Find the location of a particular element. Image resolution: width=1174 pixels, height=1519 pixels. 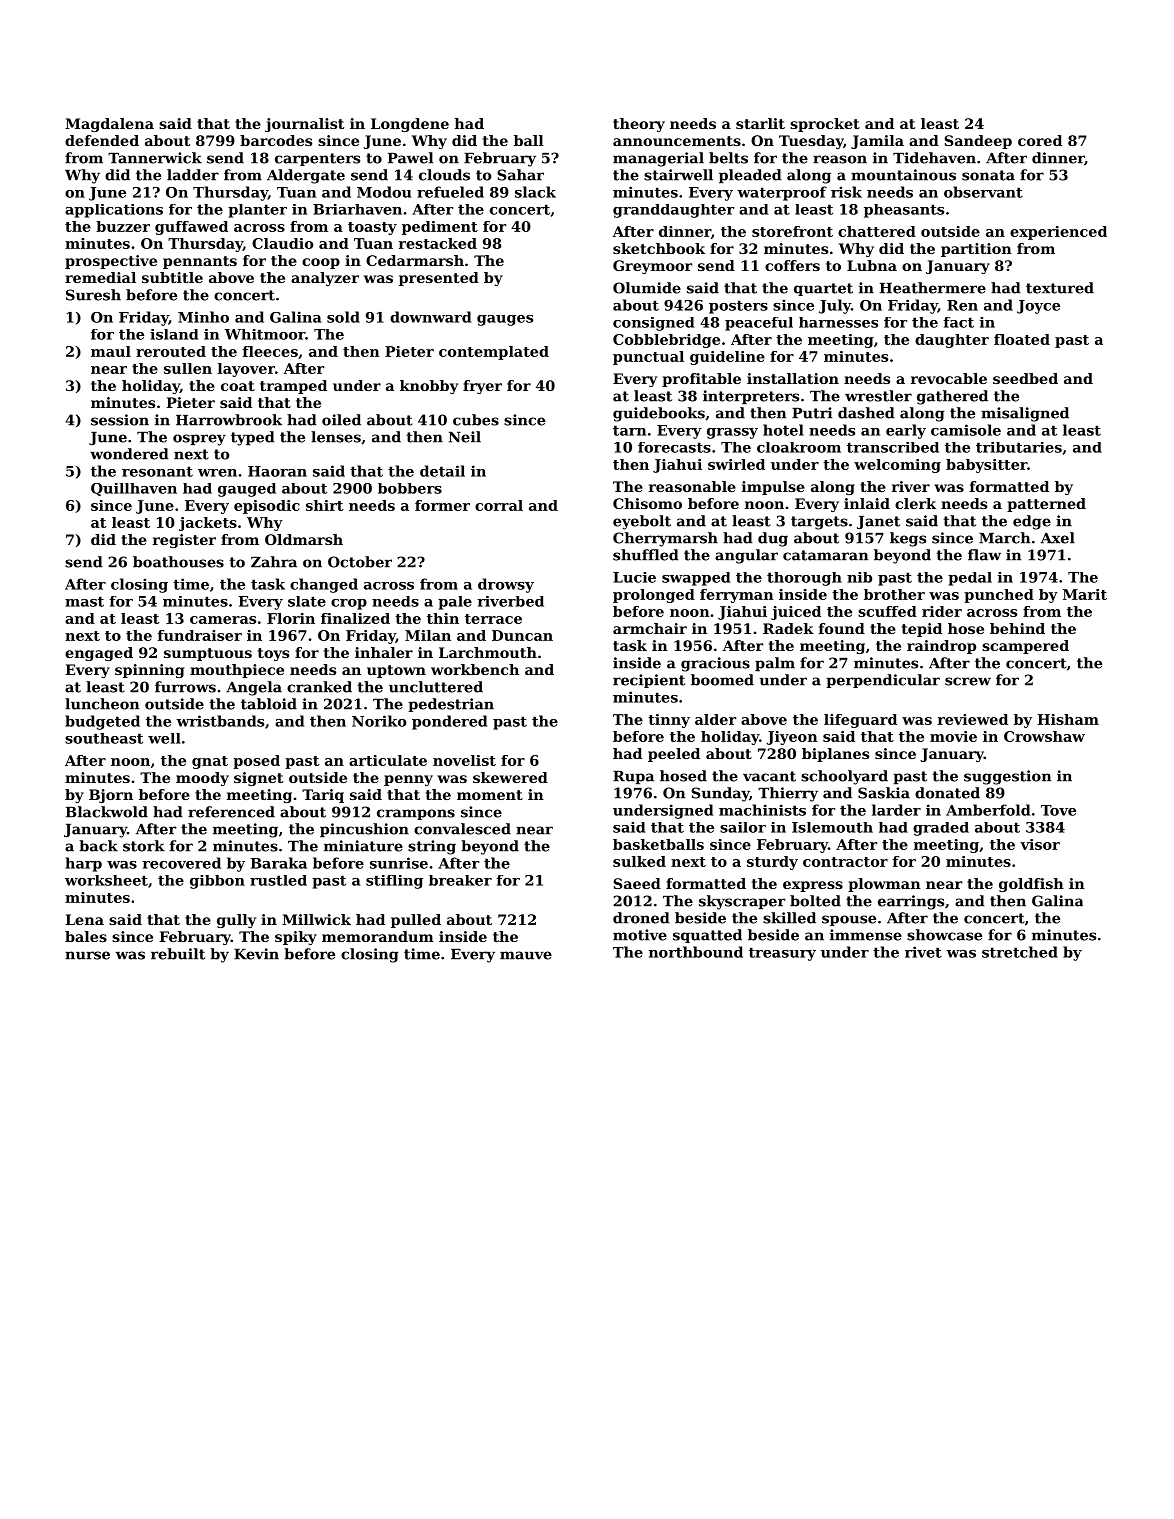

managerial is located at coordinates (658, 159).
